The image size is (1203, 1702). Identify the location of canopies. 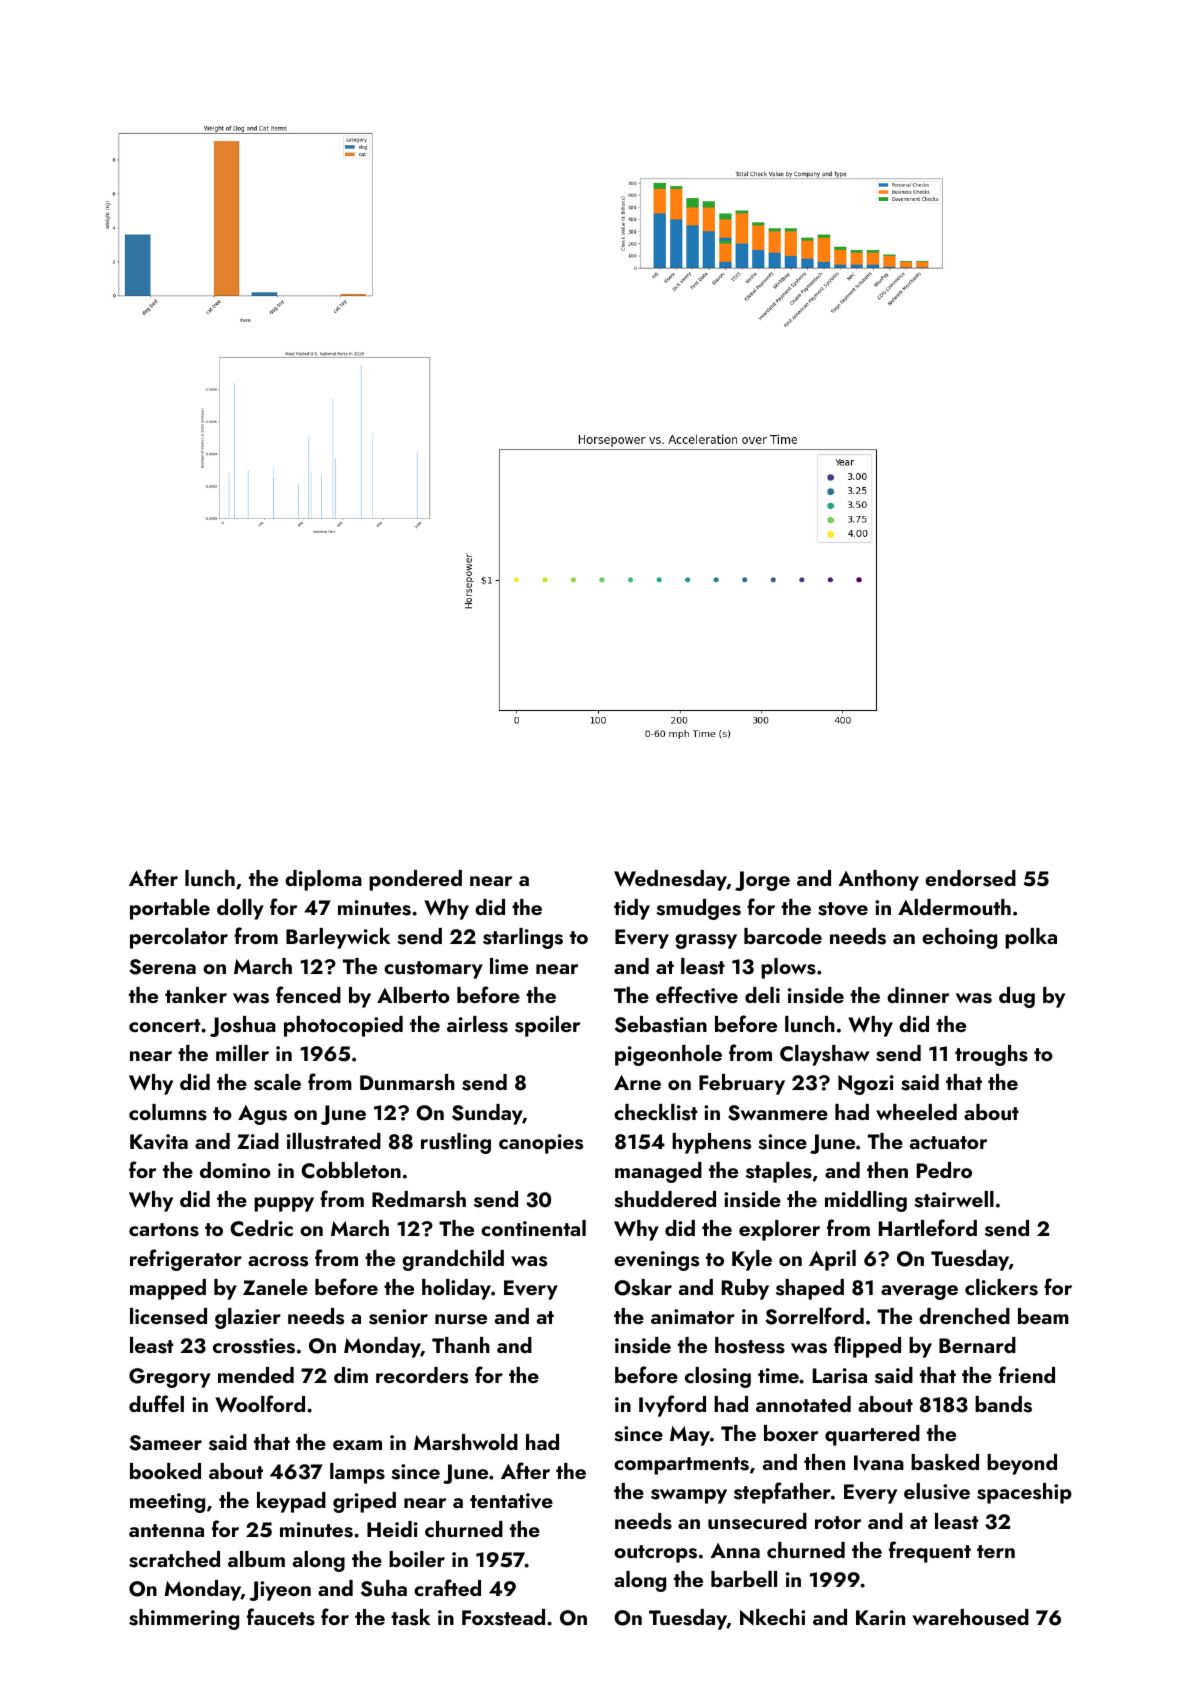
(541, 1144).
